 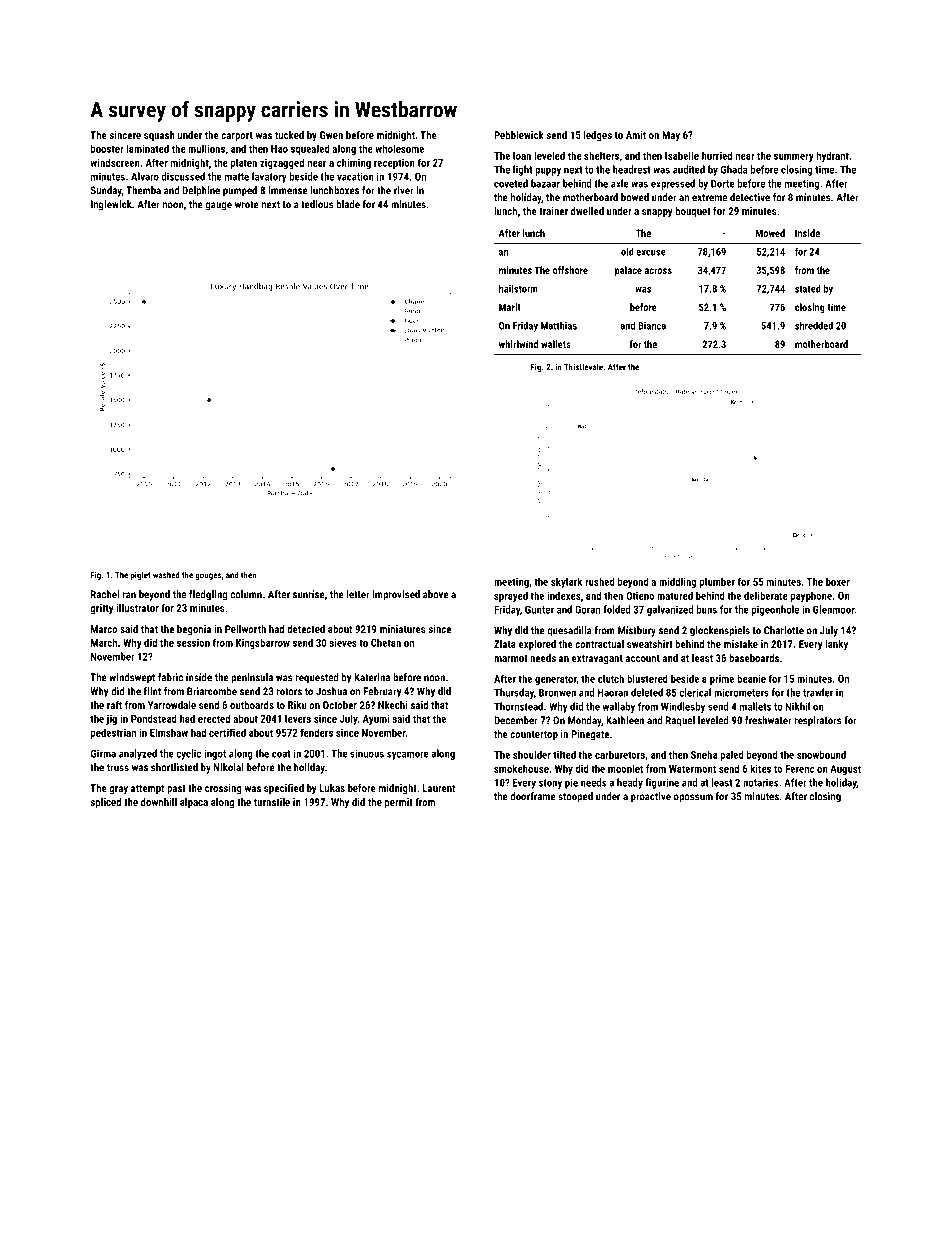 What do you see at coordinates (519, 135) in the document?
I see `Pebblewick` at bounding box center [519, 135].
